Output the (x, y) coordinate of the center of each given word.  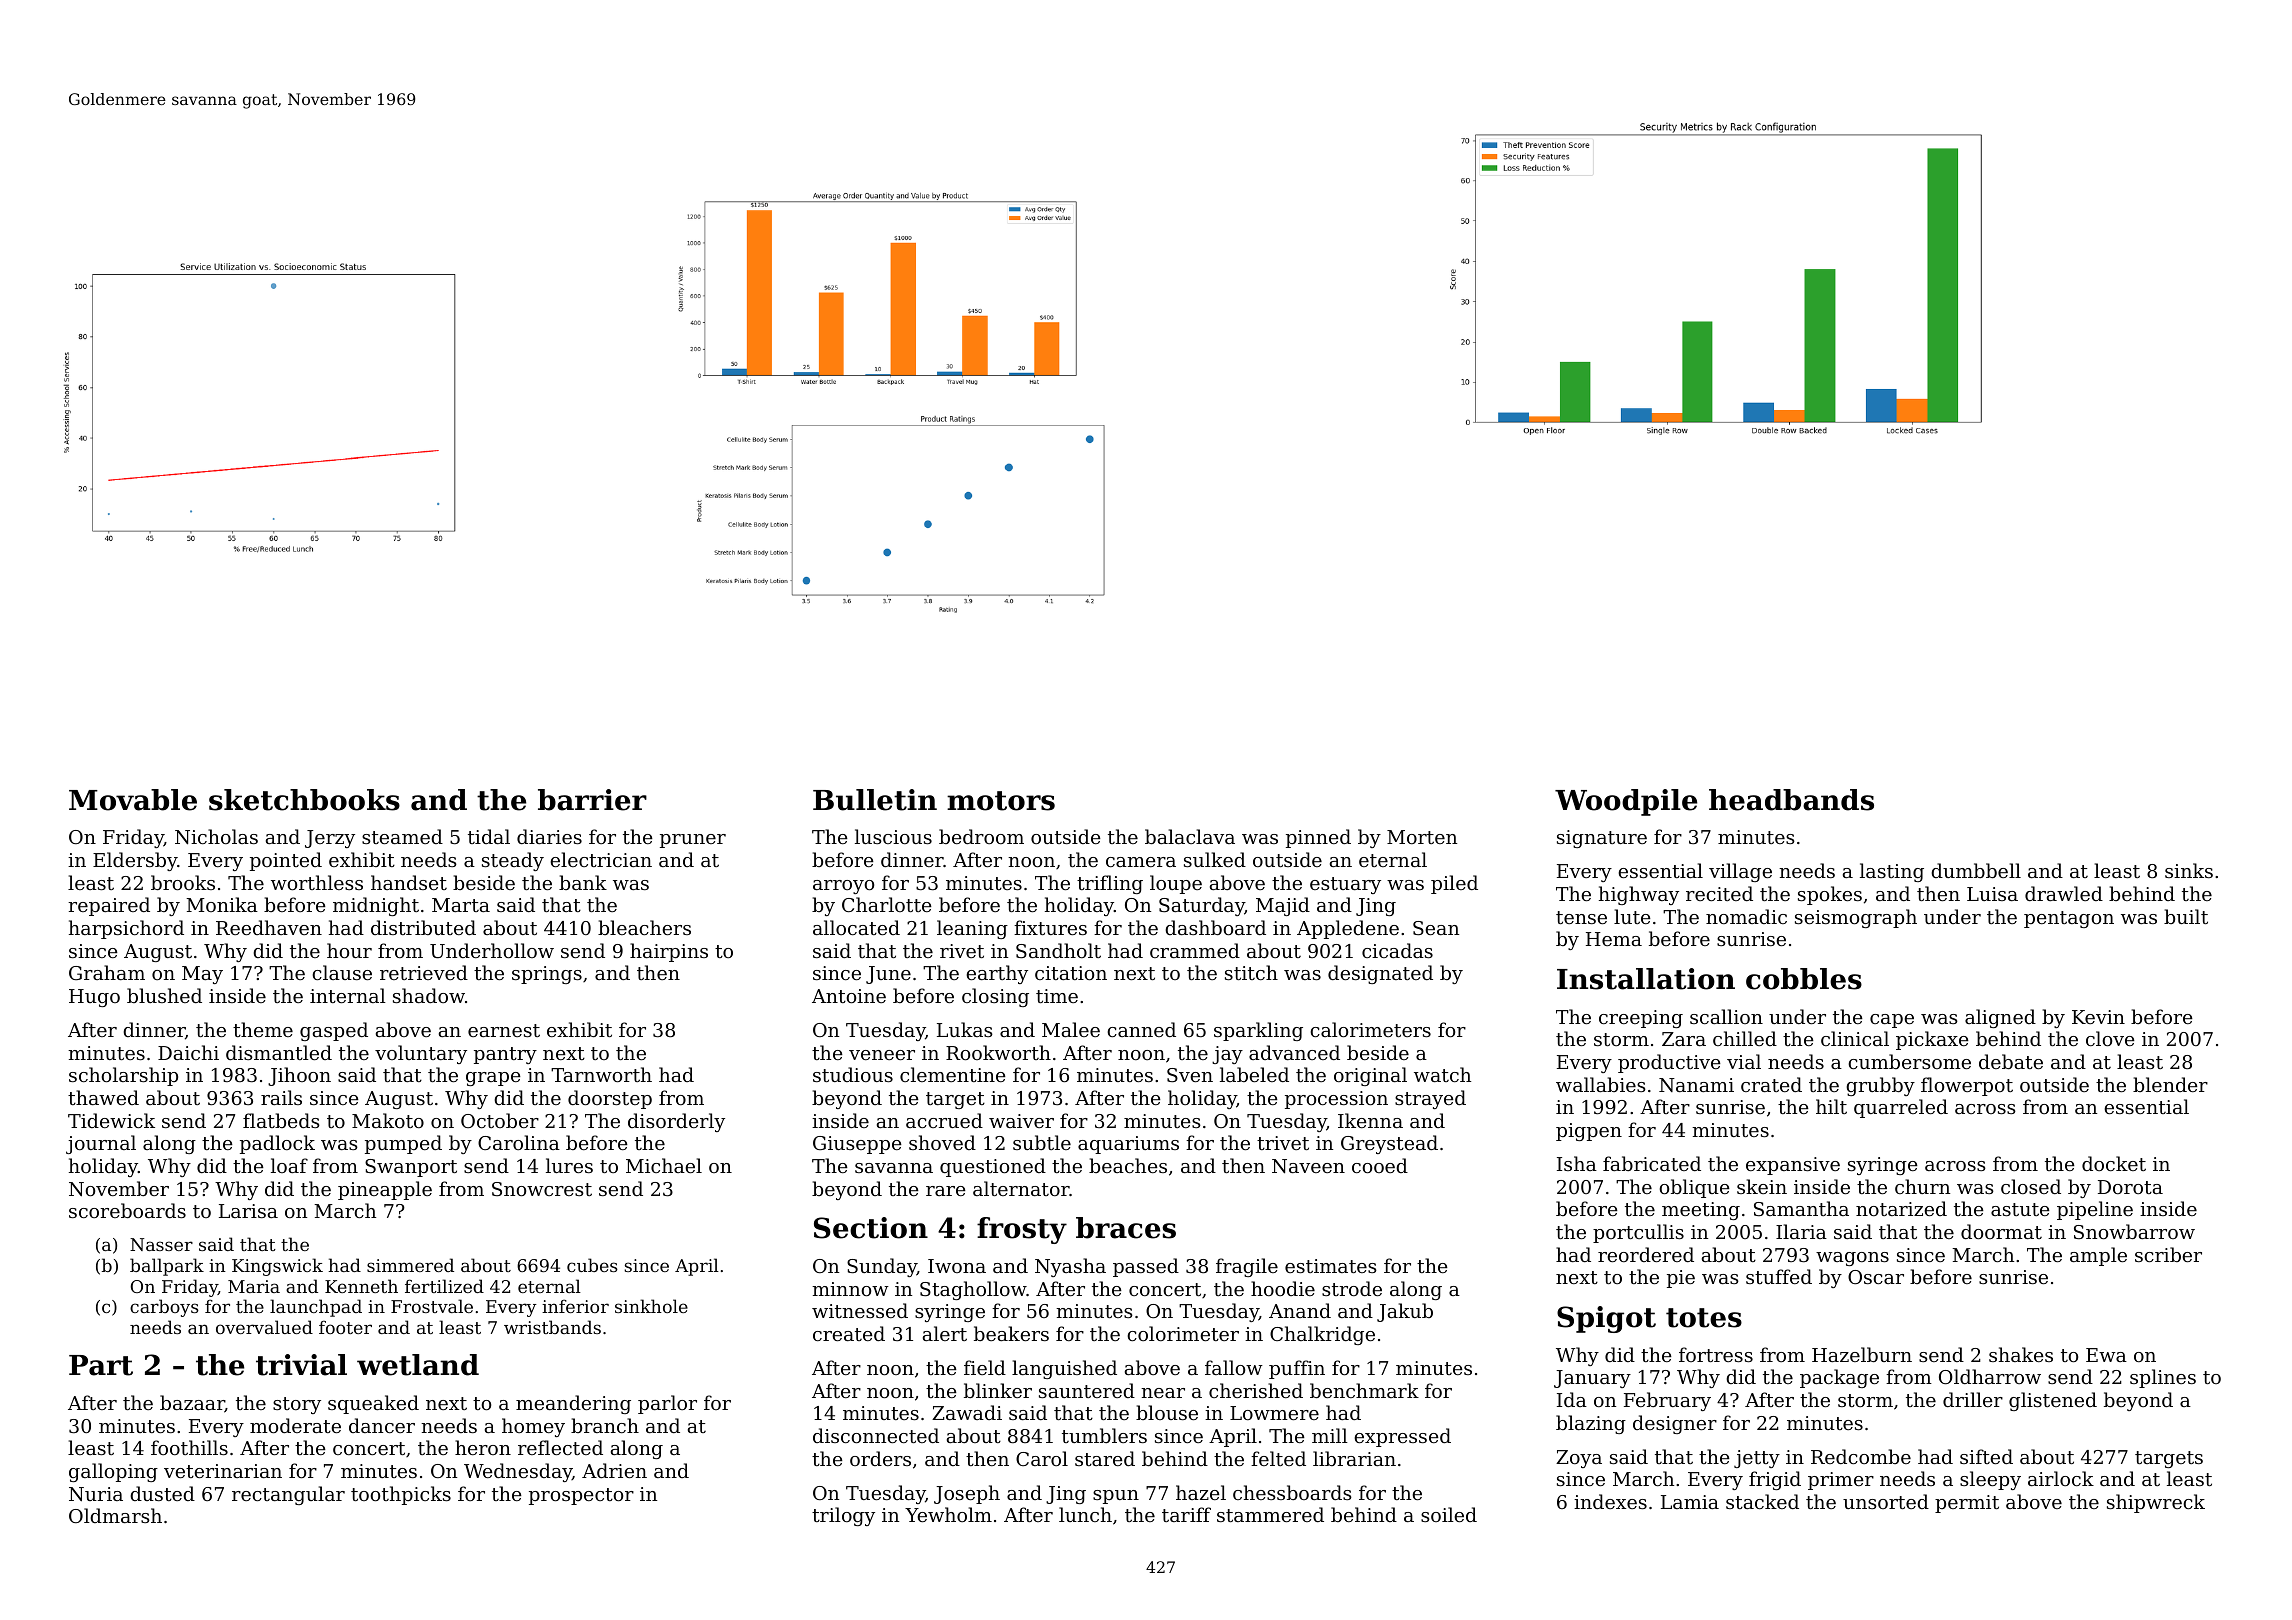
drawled (2064, 893)
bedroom (981, 836)
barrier (592, 800)
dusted (162, 1493)
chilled (1745, 1038)
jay (1227, 1055)
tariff (1186, 1514)
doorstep (610, 1099)
